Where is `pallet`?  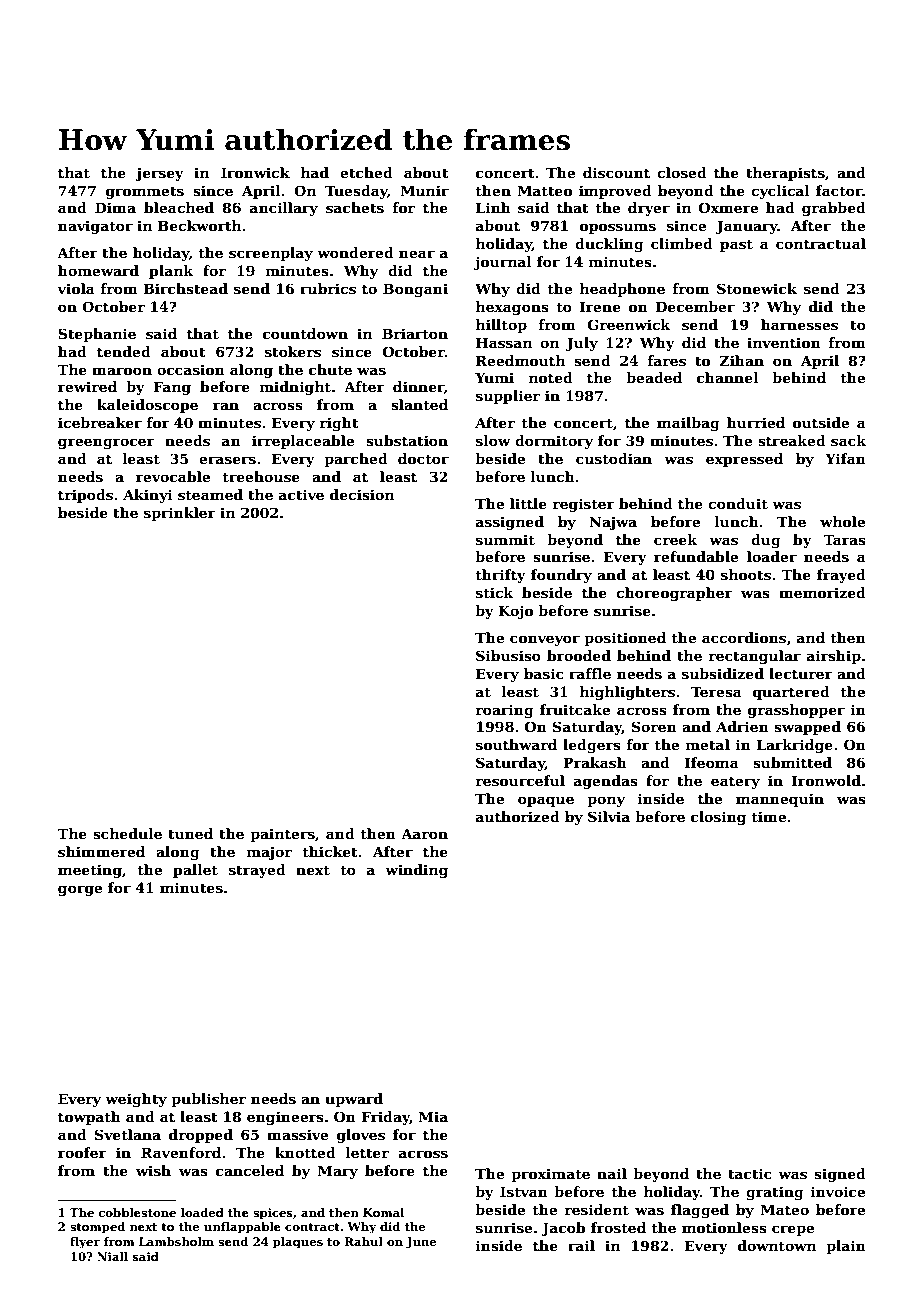
pallet is located at coordinates (195, 871).
